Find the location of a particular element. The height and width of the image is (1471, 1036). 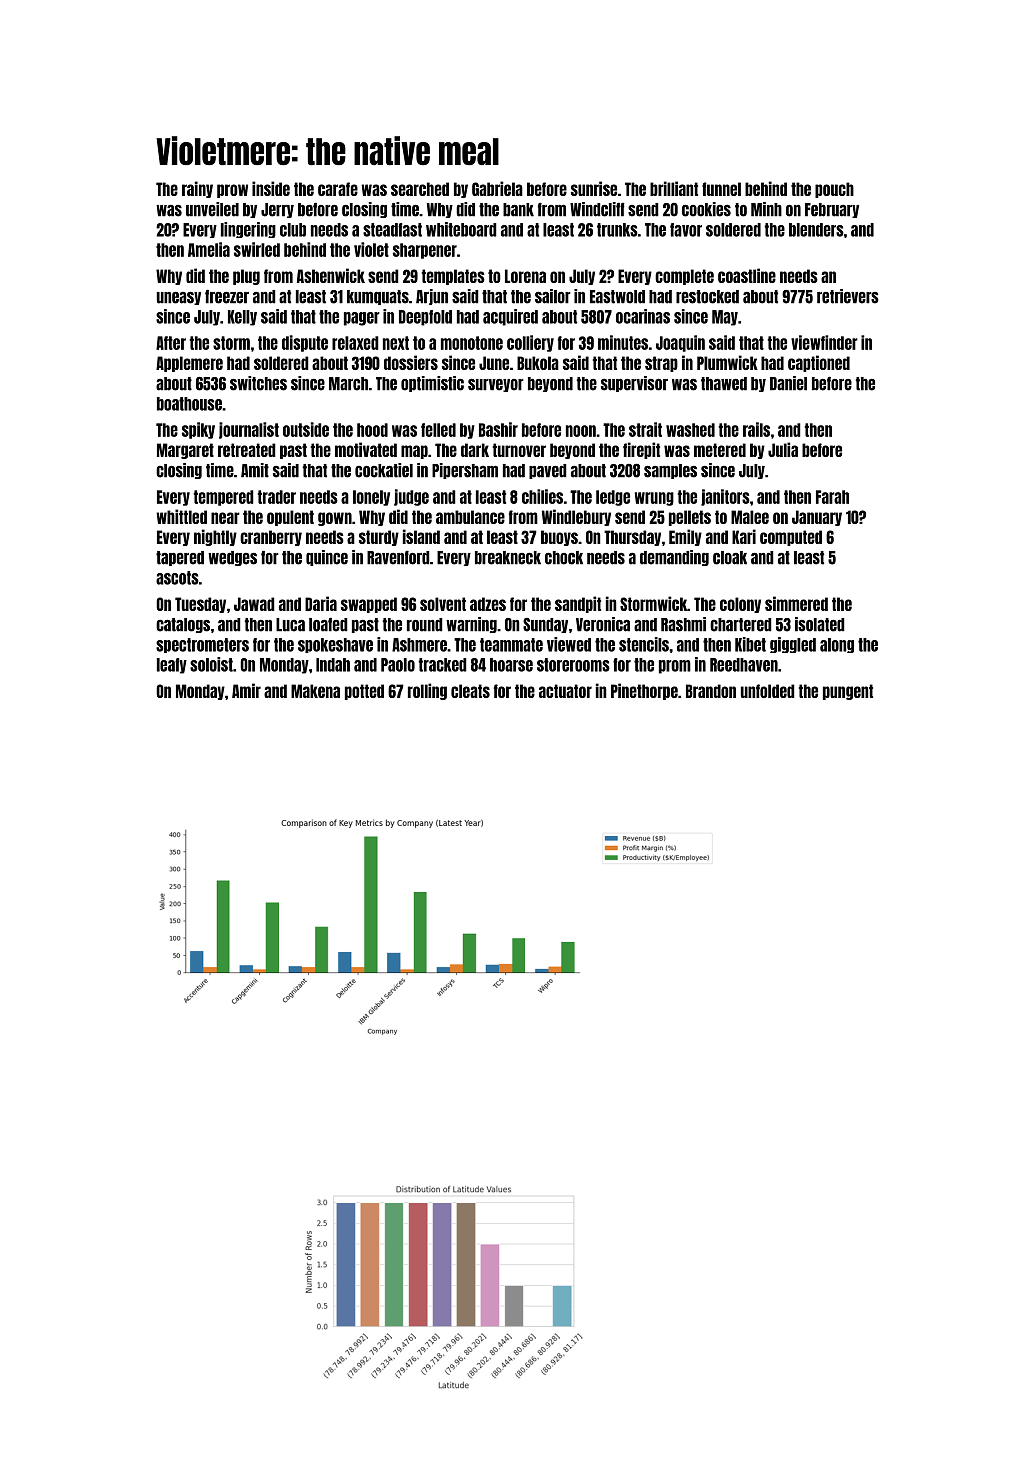

colony is located at coordinates (740, 605).
